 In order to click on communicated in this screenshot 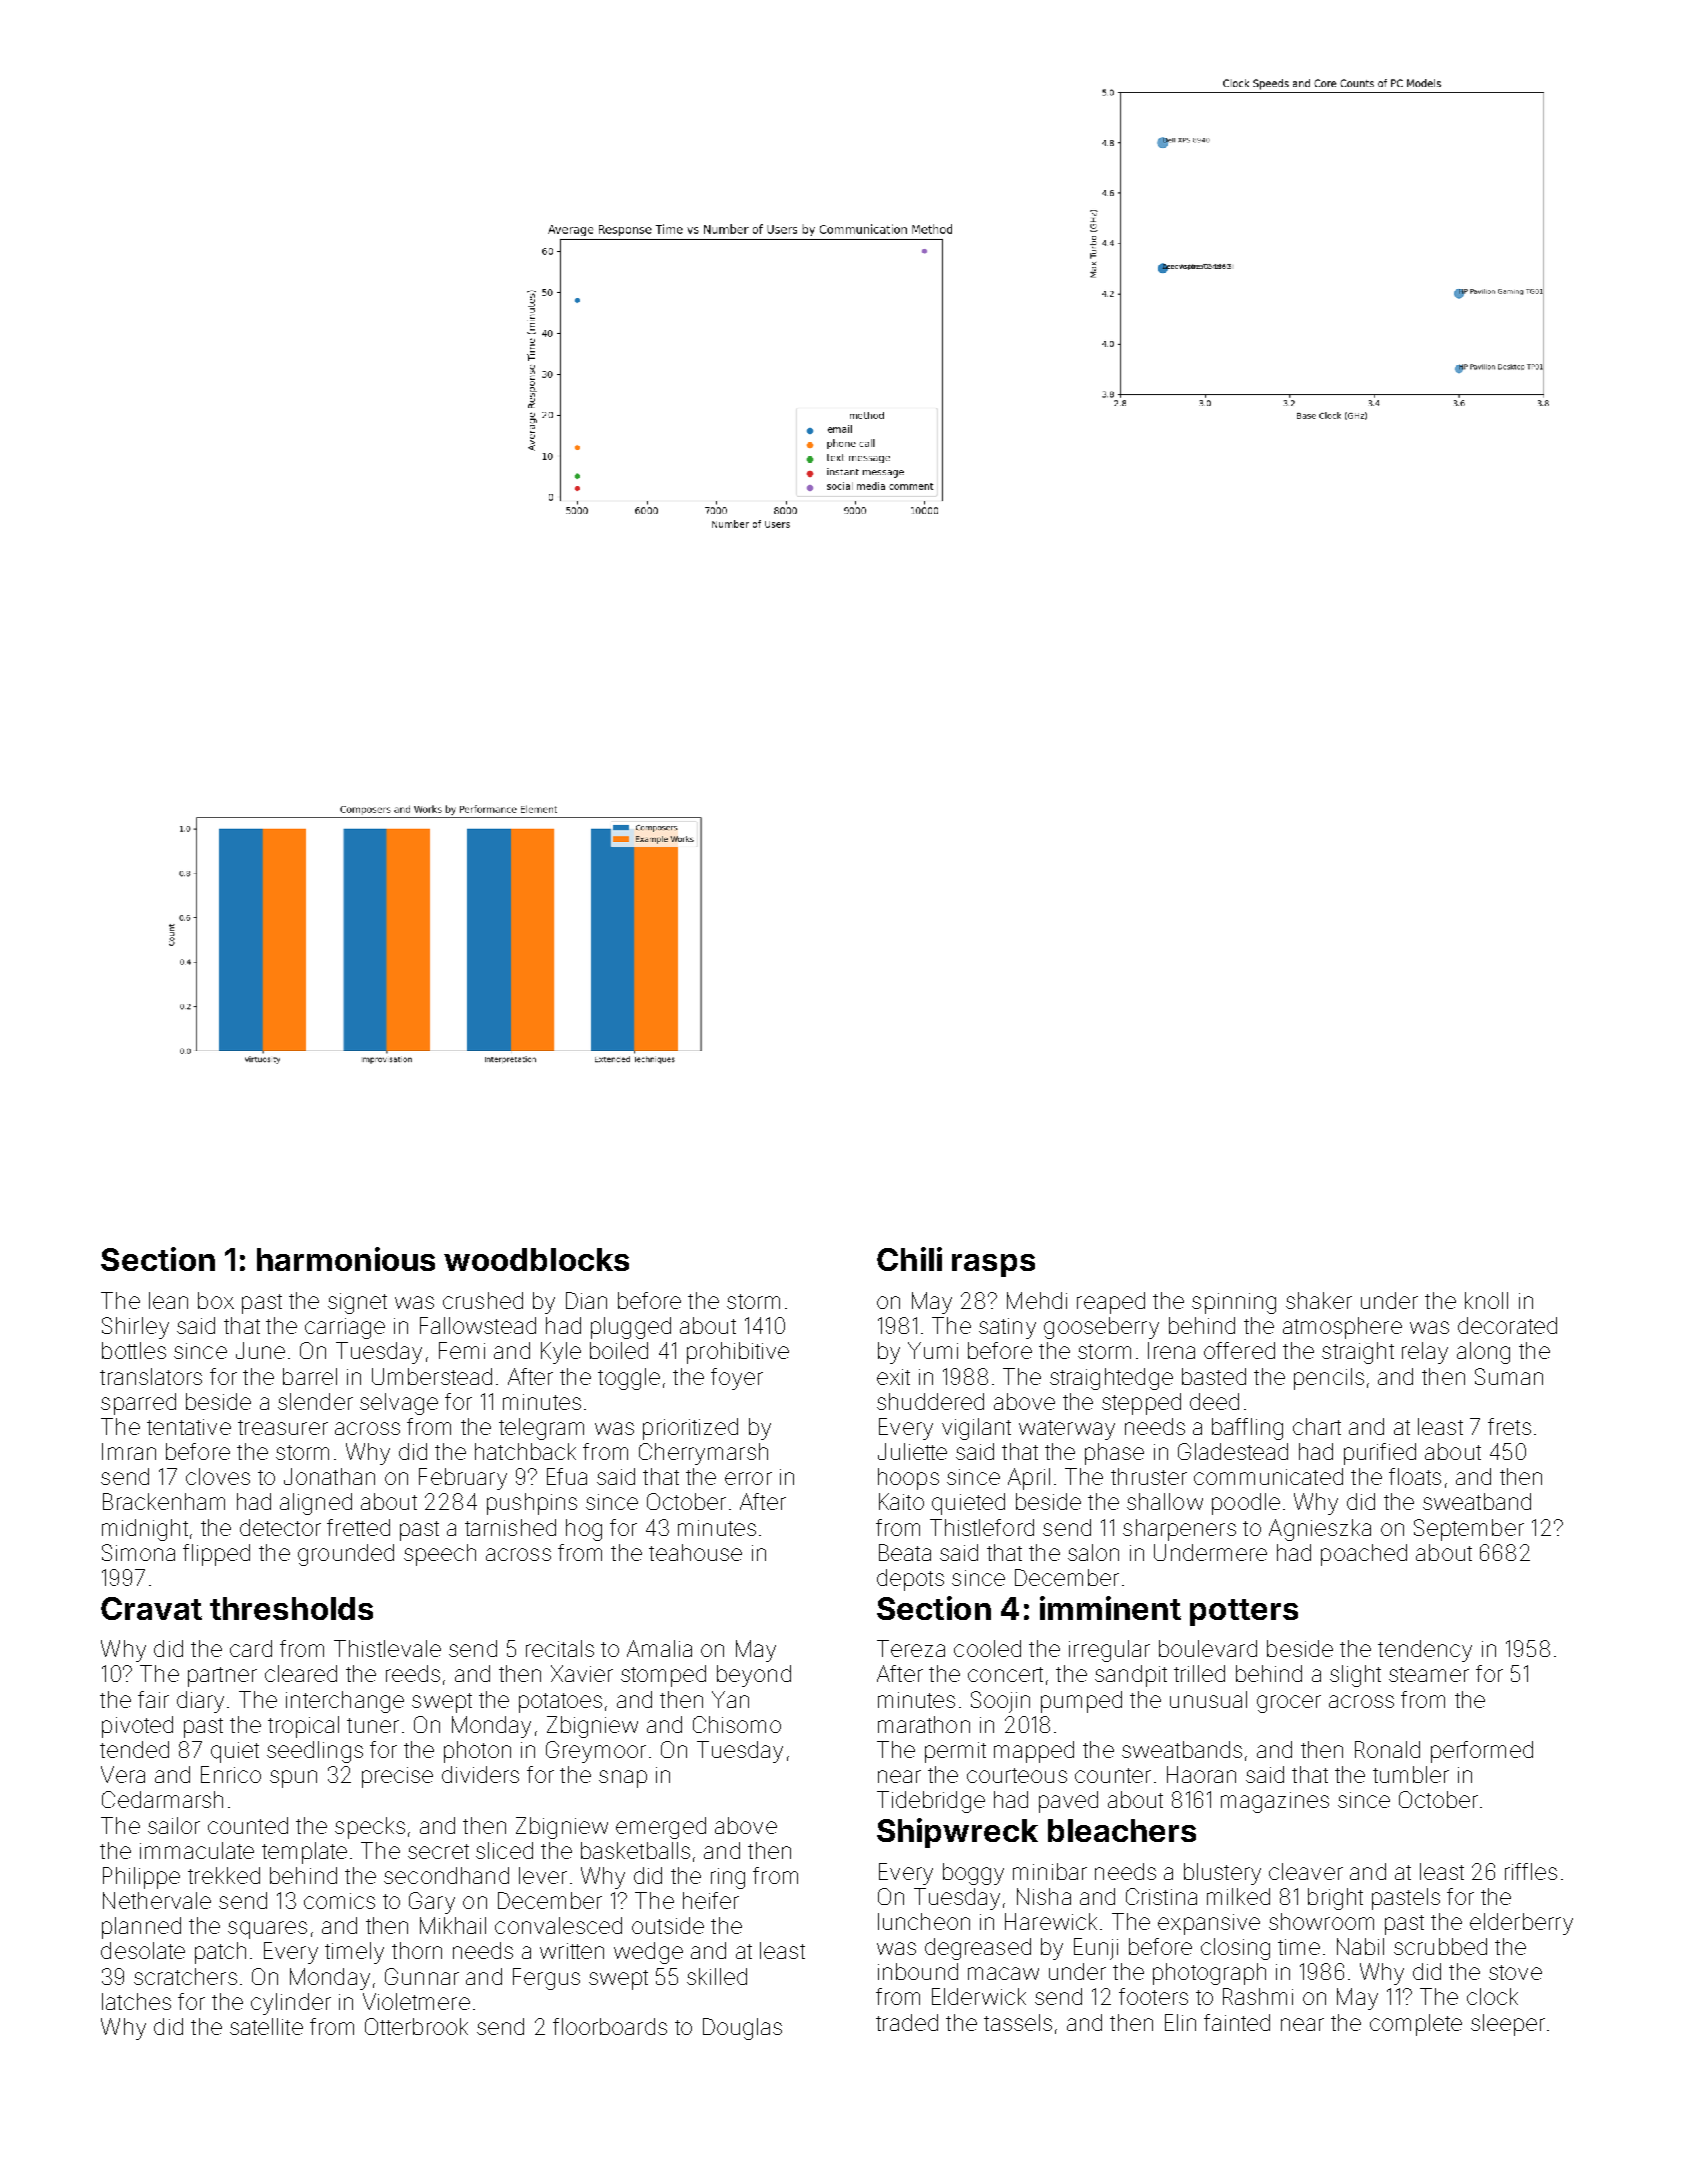, I will do `click(1268, 1476)`.
